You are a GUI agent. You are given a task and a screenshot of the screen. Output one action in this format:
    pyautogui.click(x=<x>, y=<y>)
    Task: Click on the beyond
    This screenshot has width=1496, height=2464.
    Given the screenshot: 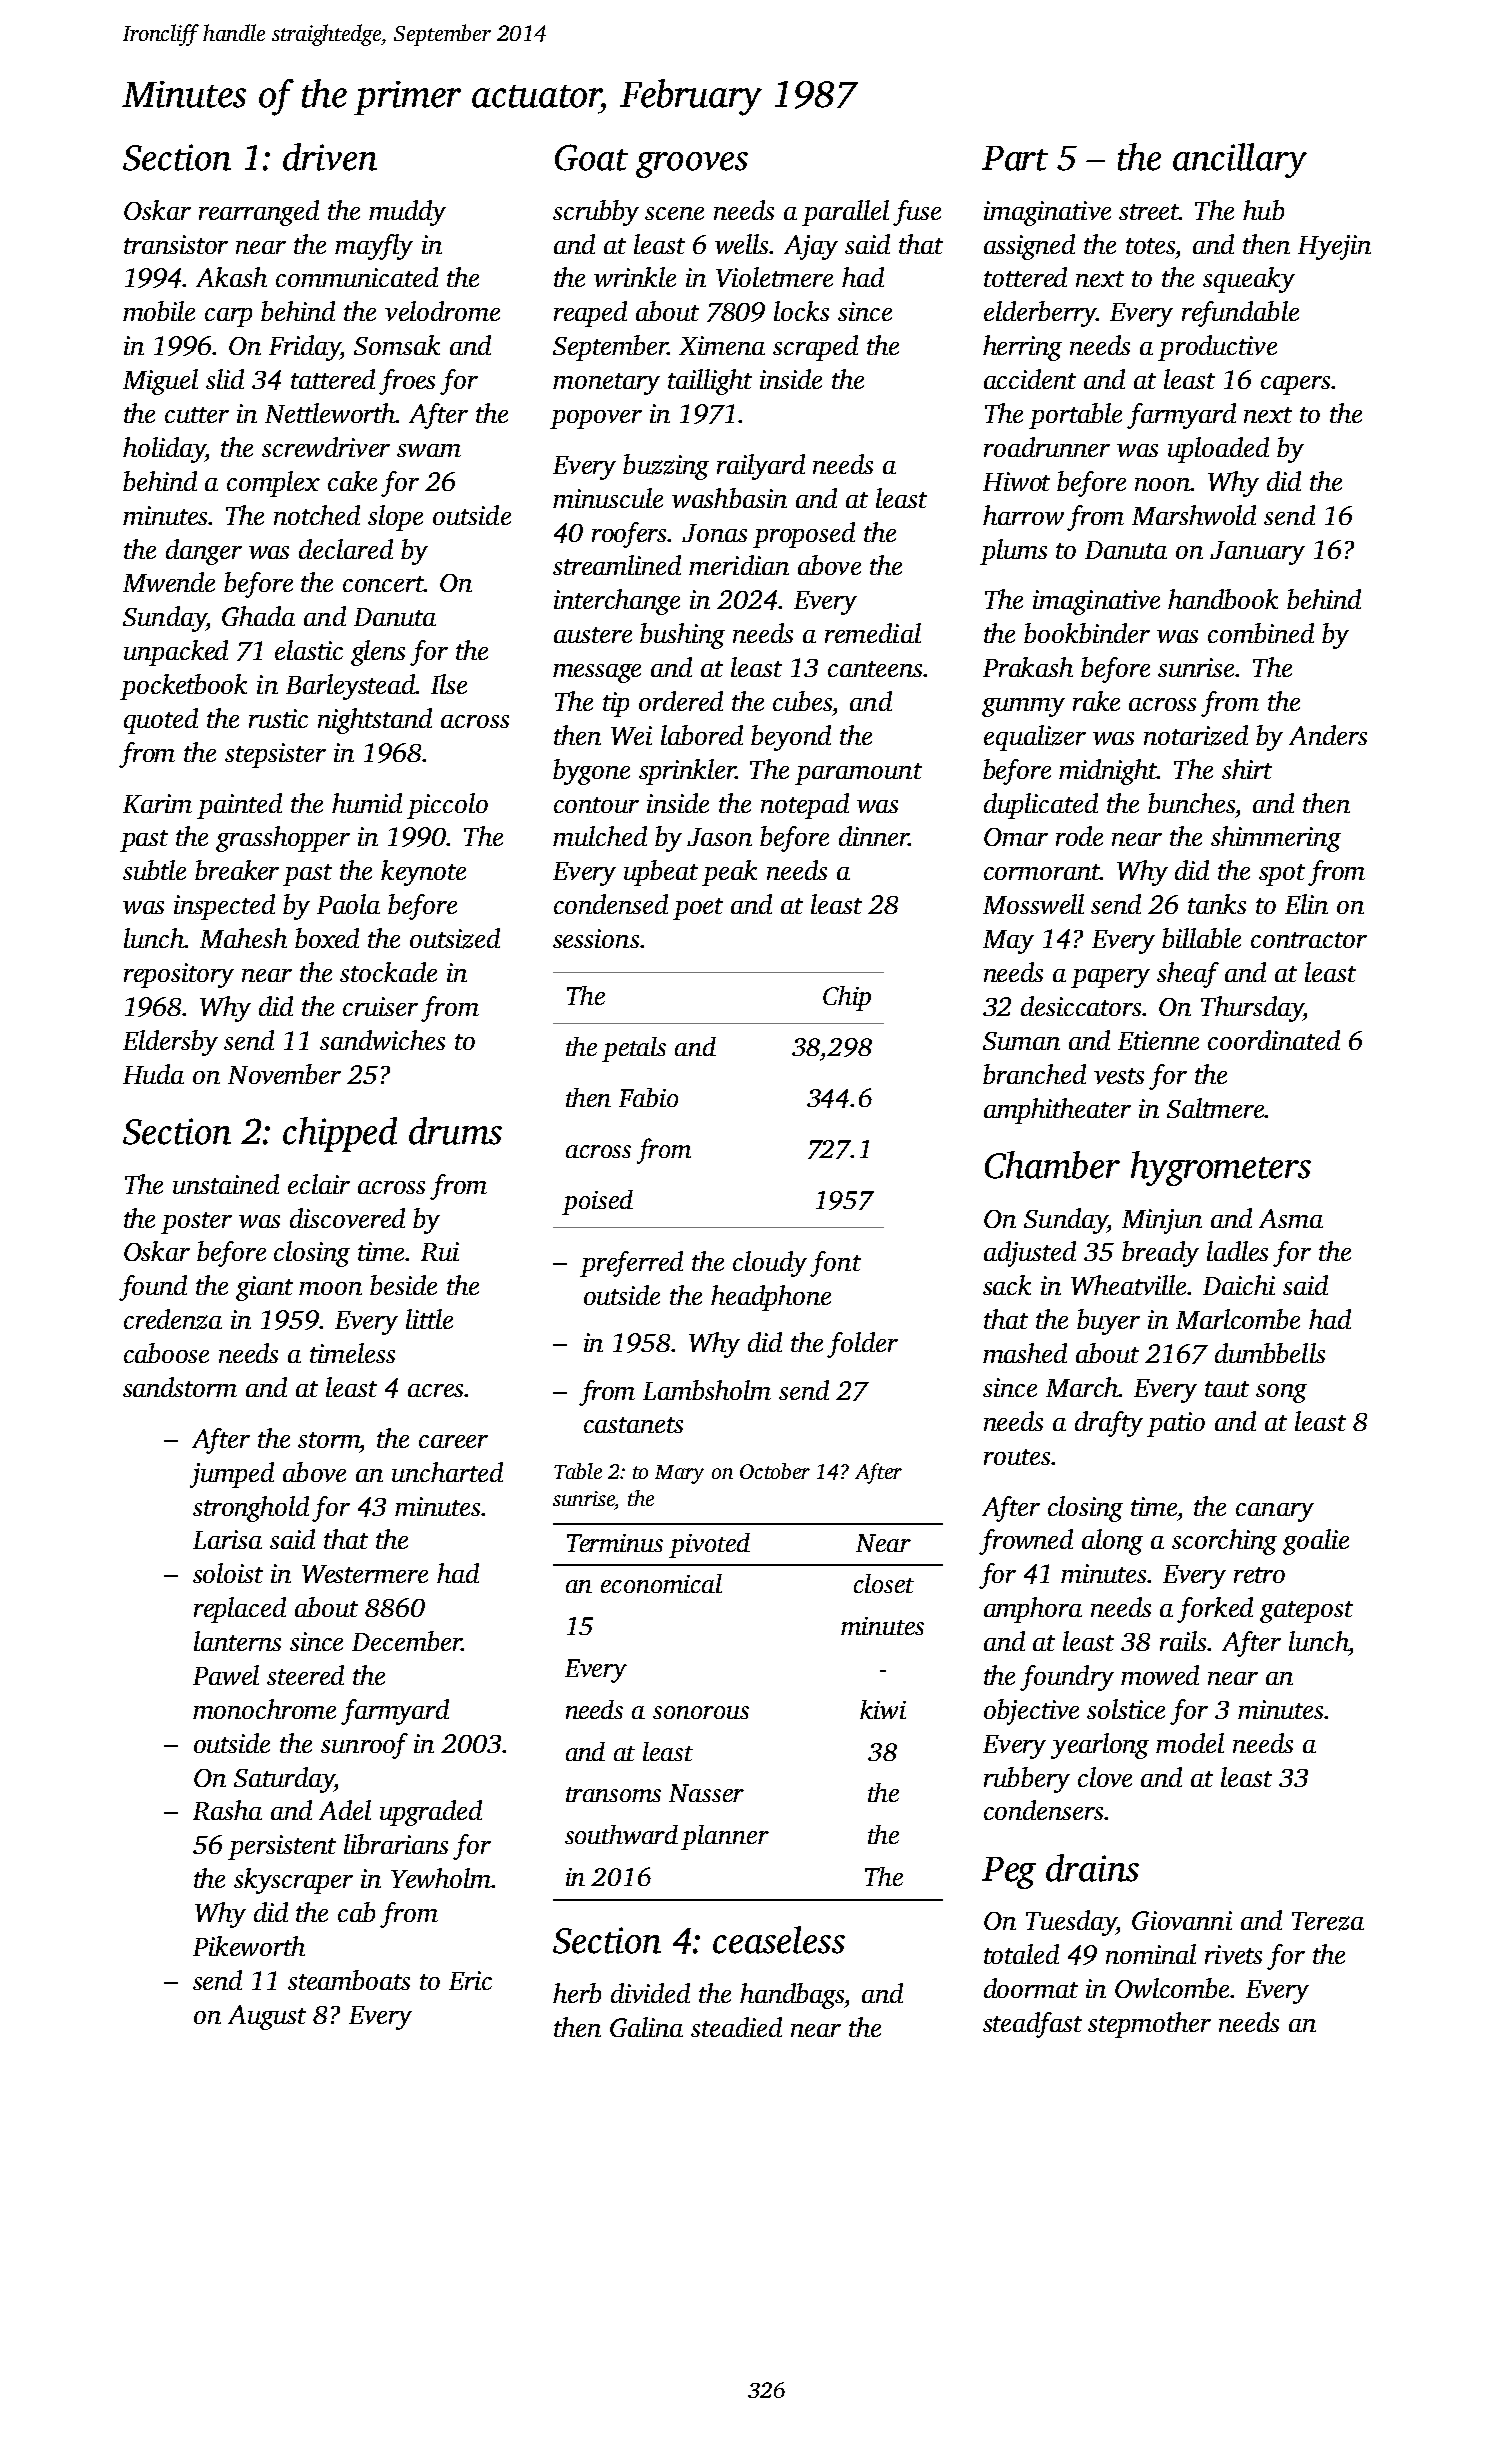 What is the action you would take?
    pyautogui.click(x=791, y=738)
